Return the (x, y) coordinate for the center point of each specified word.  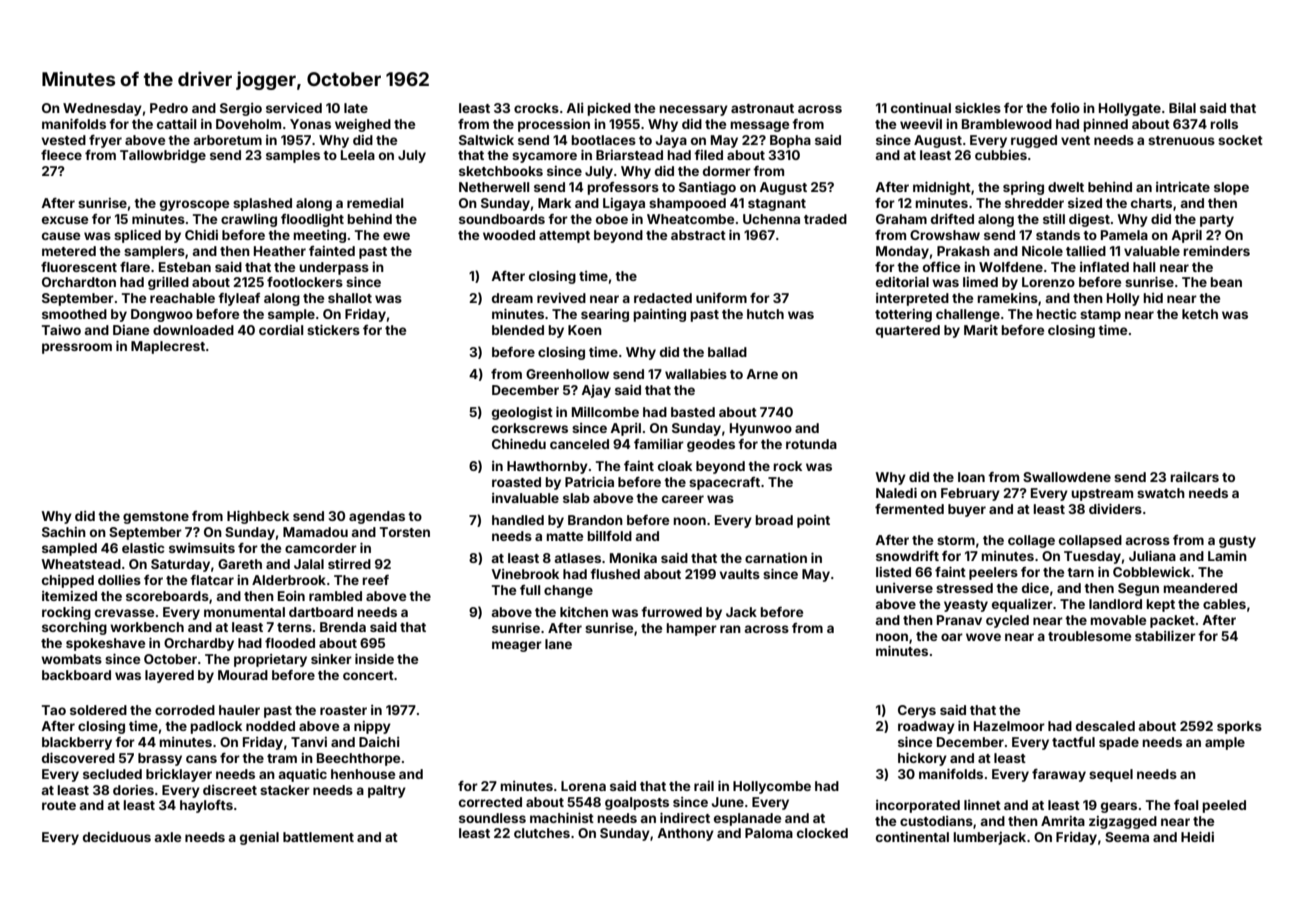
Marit (981, 330)
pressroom (77, 348)
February (970, 494)
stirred (349, 564)
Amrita (1063, 821)
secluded (112, 774)
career (683, 499)
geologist (522, 413)
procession (554, 125)
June (727, 802)
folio (1065, 108)
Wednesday (102, 109)
